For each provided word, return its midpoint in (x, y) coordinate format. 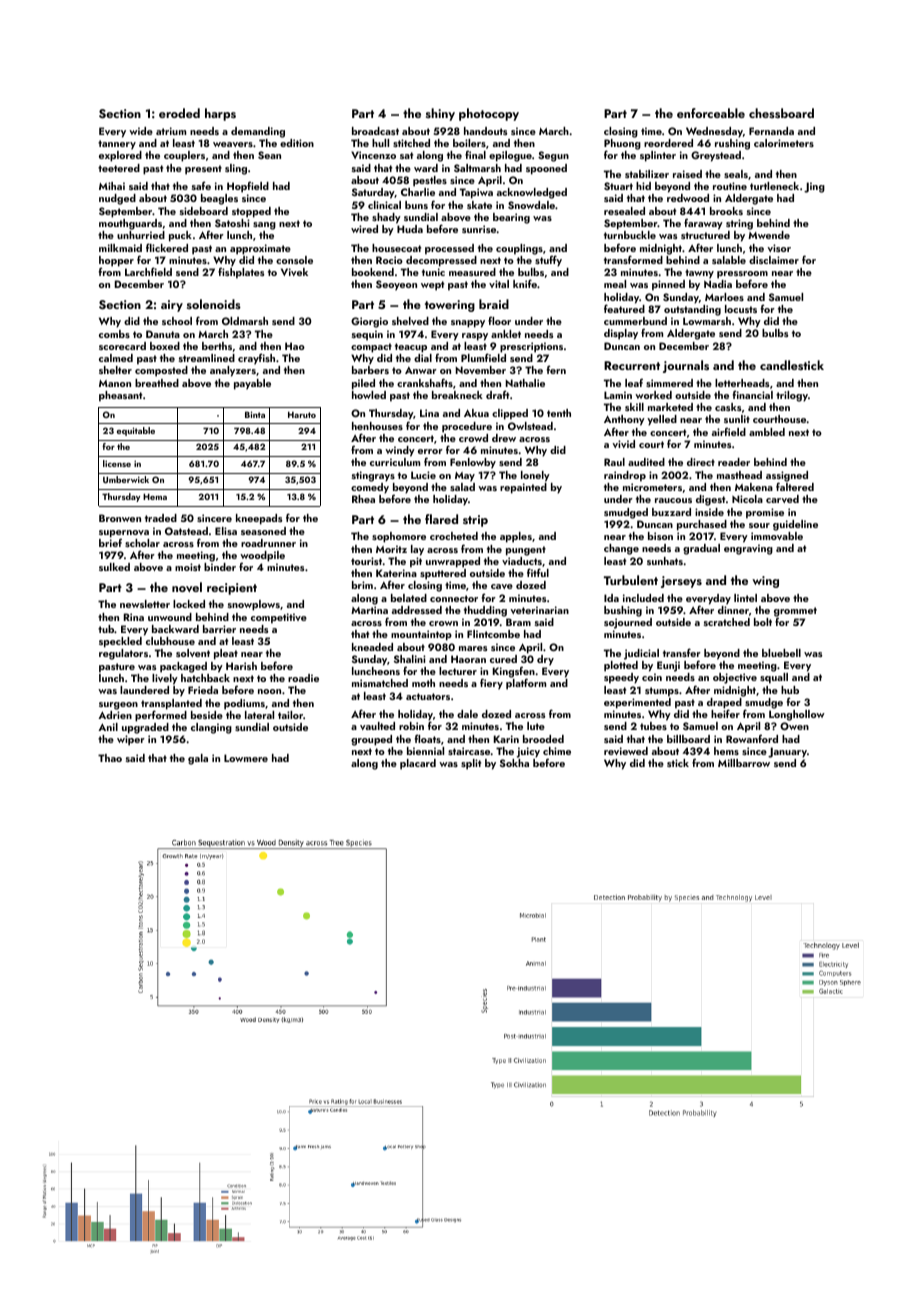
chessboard (781, 113)
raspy (475, 337)
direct (701, 462)
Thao (110, 758)
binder (220, 567)
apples (516, 537)
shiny (440, 114)
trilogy (792, 396)
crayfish (256, 359)
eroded (179, 113)
